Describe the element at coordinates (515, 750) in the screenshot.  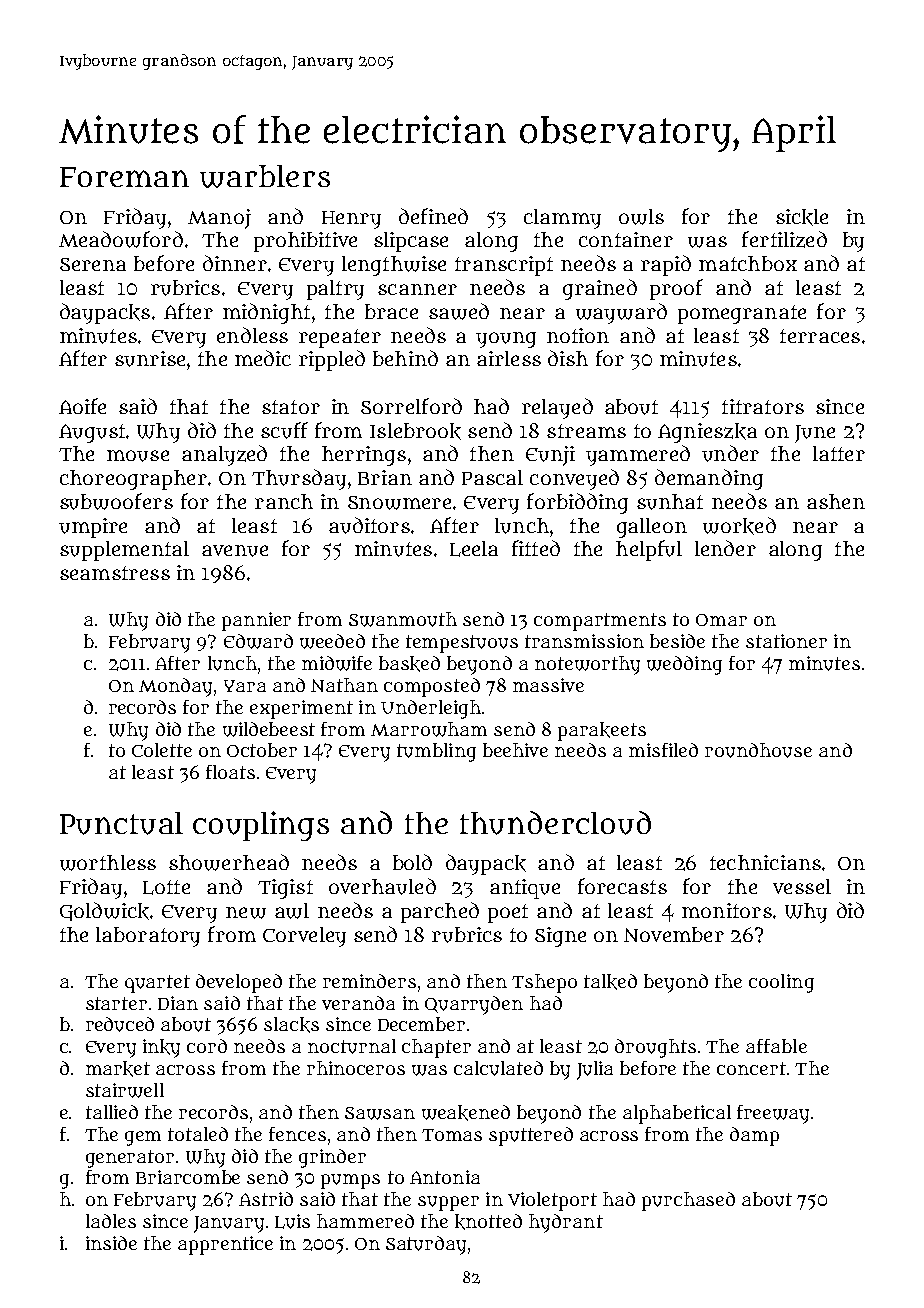
I see `beehive` at that location.
